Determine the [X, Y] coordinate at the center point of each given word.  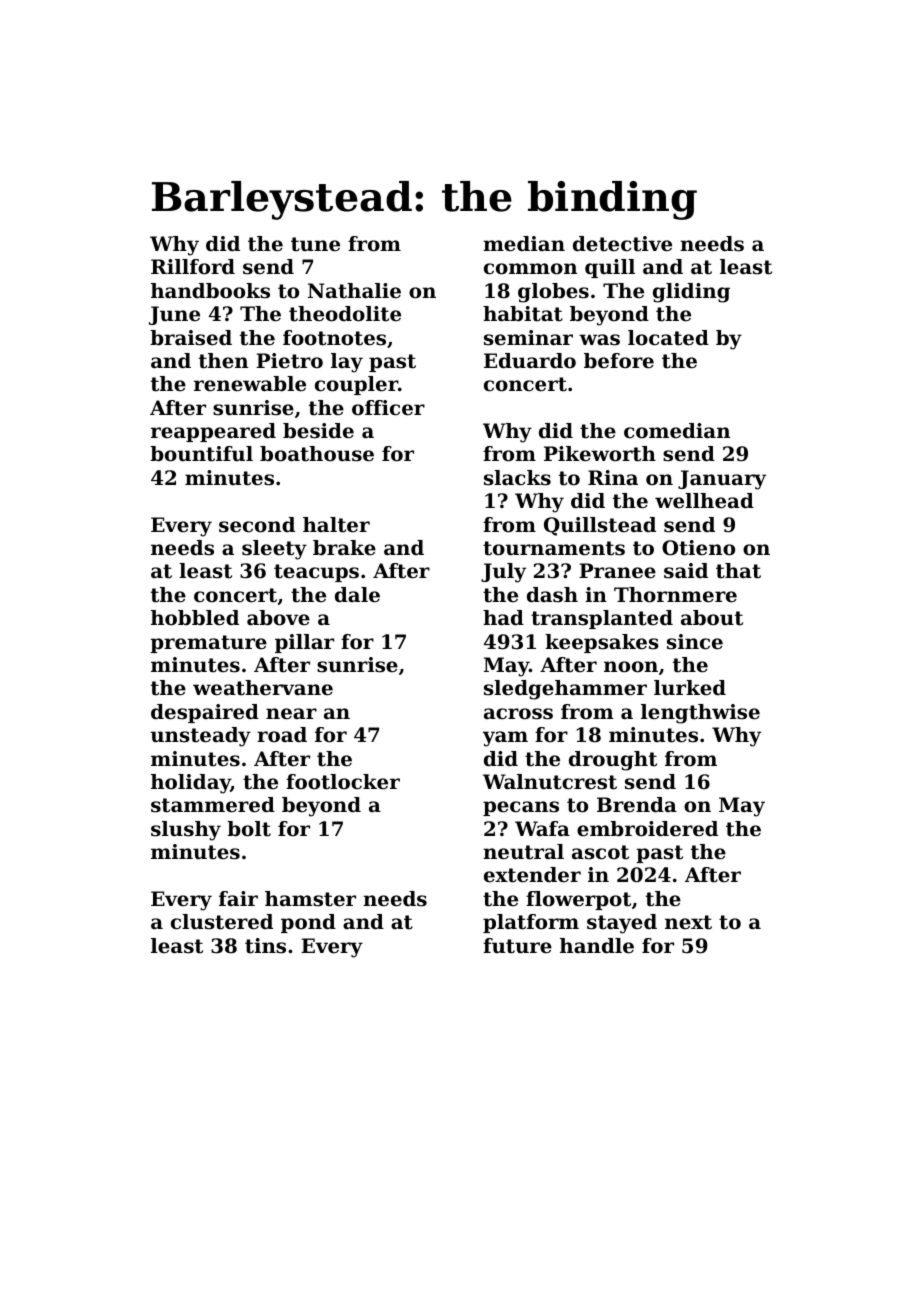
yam [505, 739]
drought [613, 761]
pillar [304, 643]
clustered [222, 922]
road [282, 735]
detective [622, 244]
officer [388, 408]
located [668, 338]
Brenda [637, 805]
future [517, 946]
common [530, 269]
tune [315, 244]
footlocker [343, 782]
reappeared [213, 432]
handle [597, 946]
